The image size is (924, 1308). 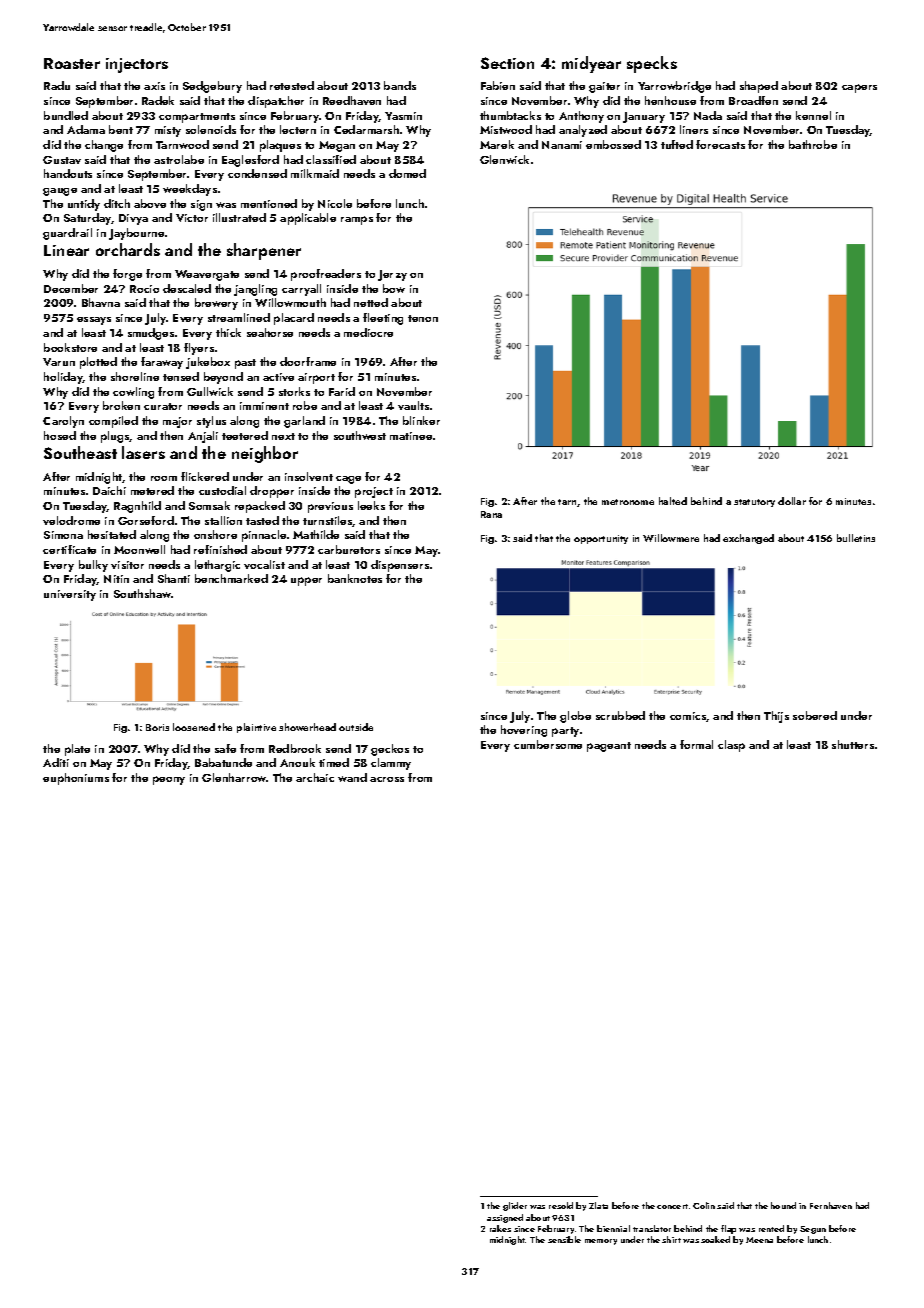 What do you see at coordinates (72, 63) in the screenshot?
I see `Roaster` at bounding box center [72, 63].
